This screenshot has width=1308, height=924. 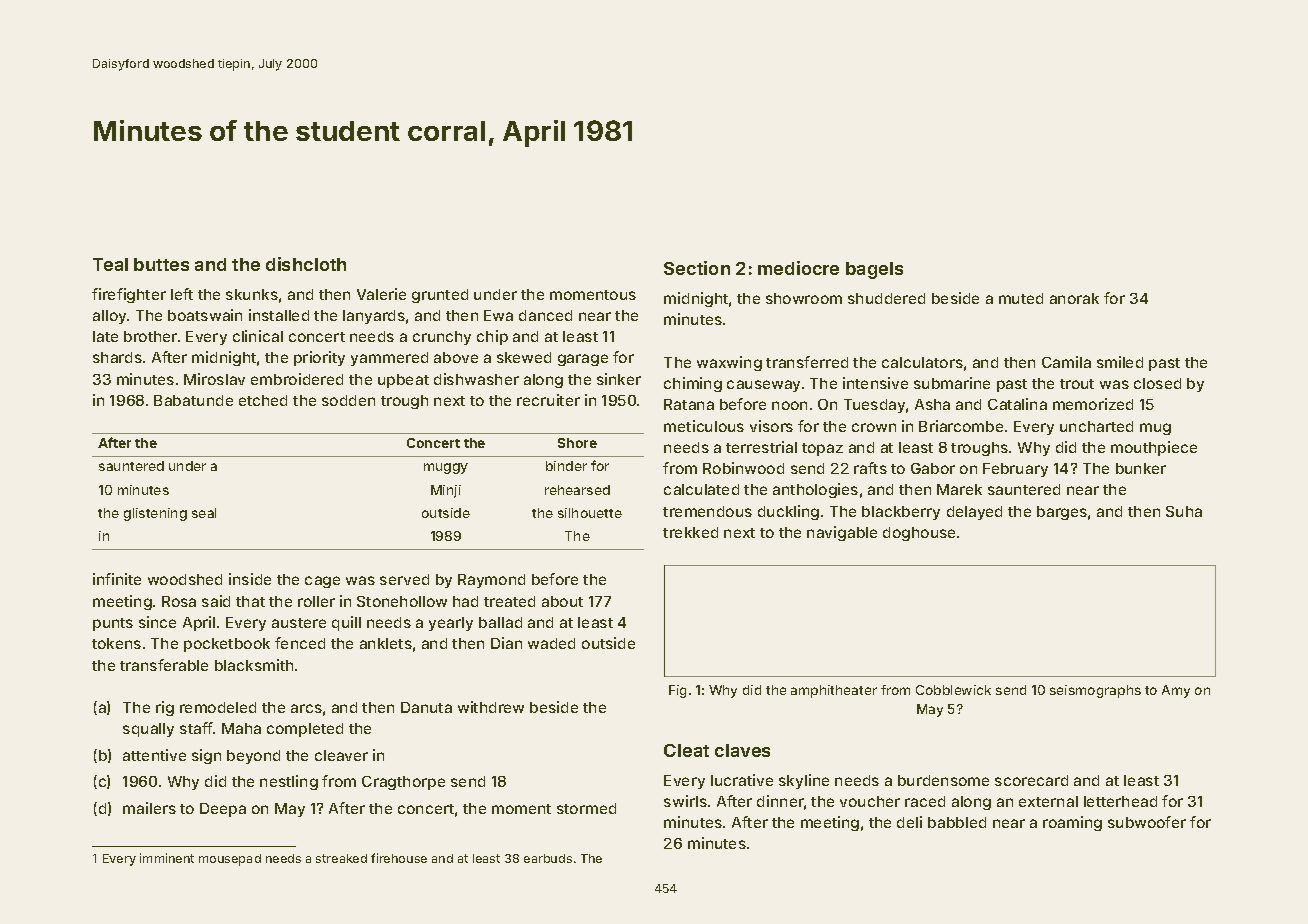 I want to click on rafts, so click(x=870, y=468).
